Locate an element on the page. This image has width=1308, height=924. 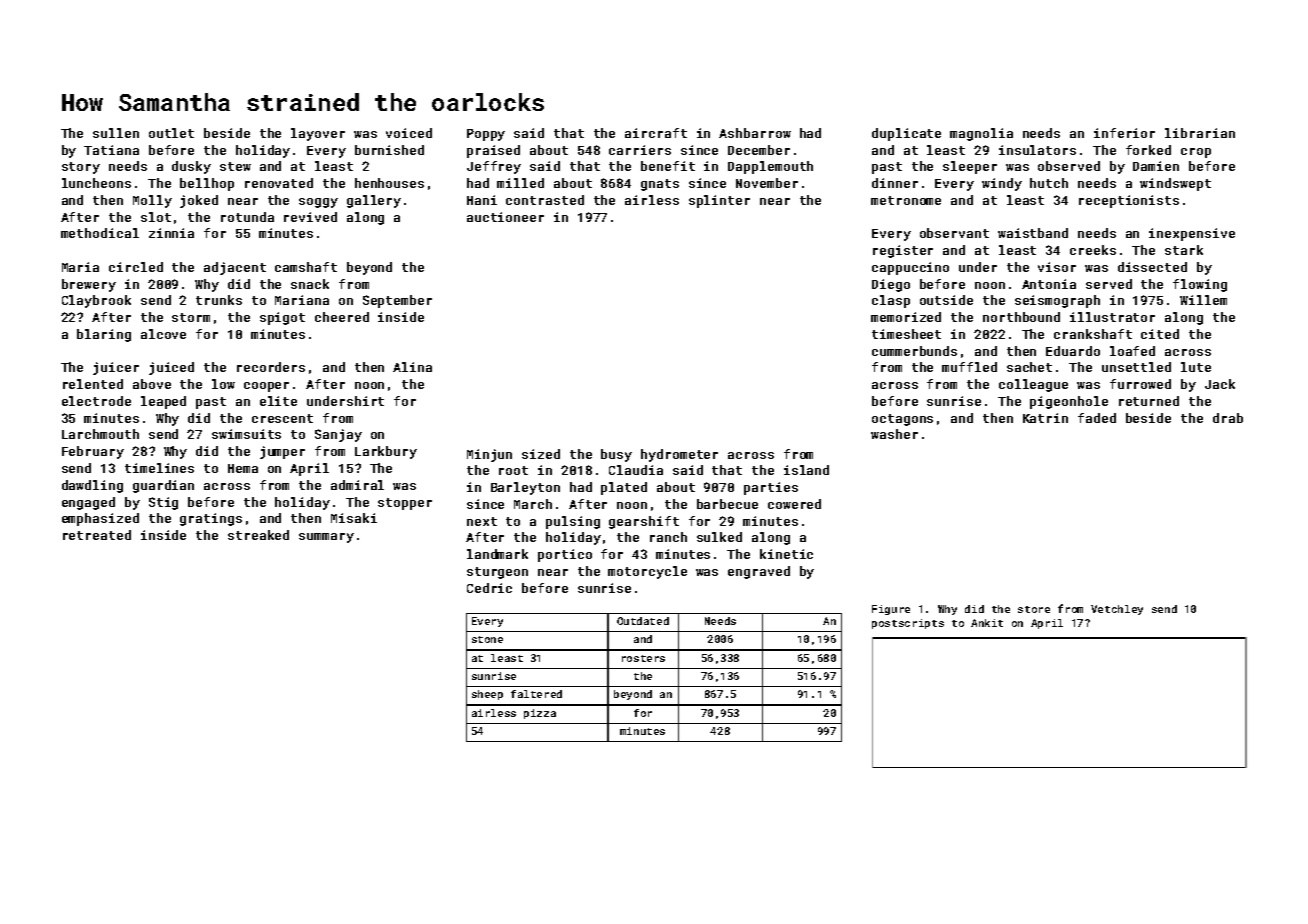
cowered is located at coordinates (794, 504).
